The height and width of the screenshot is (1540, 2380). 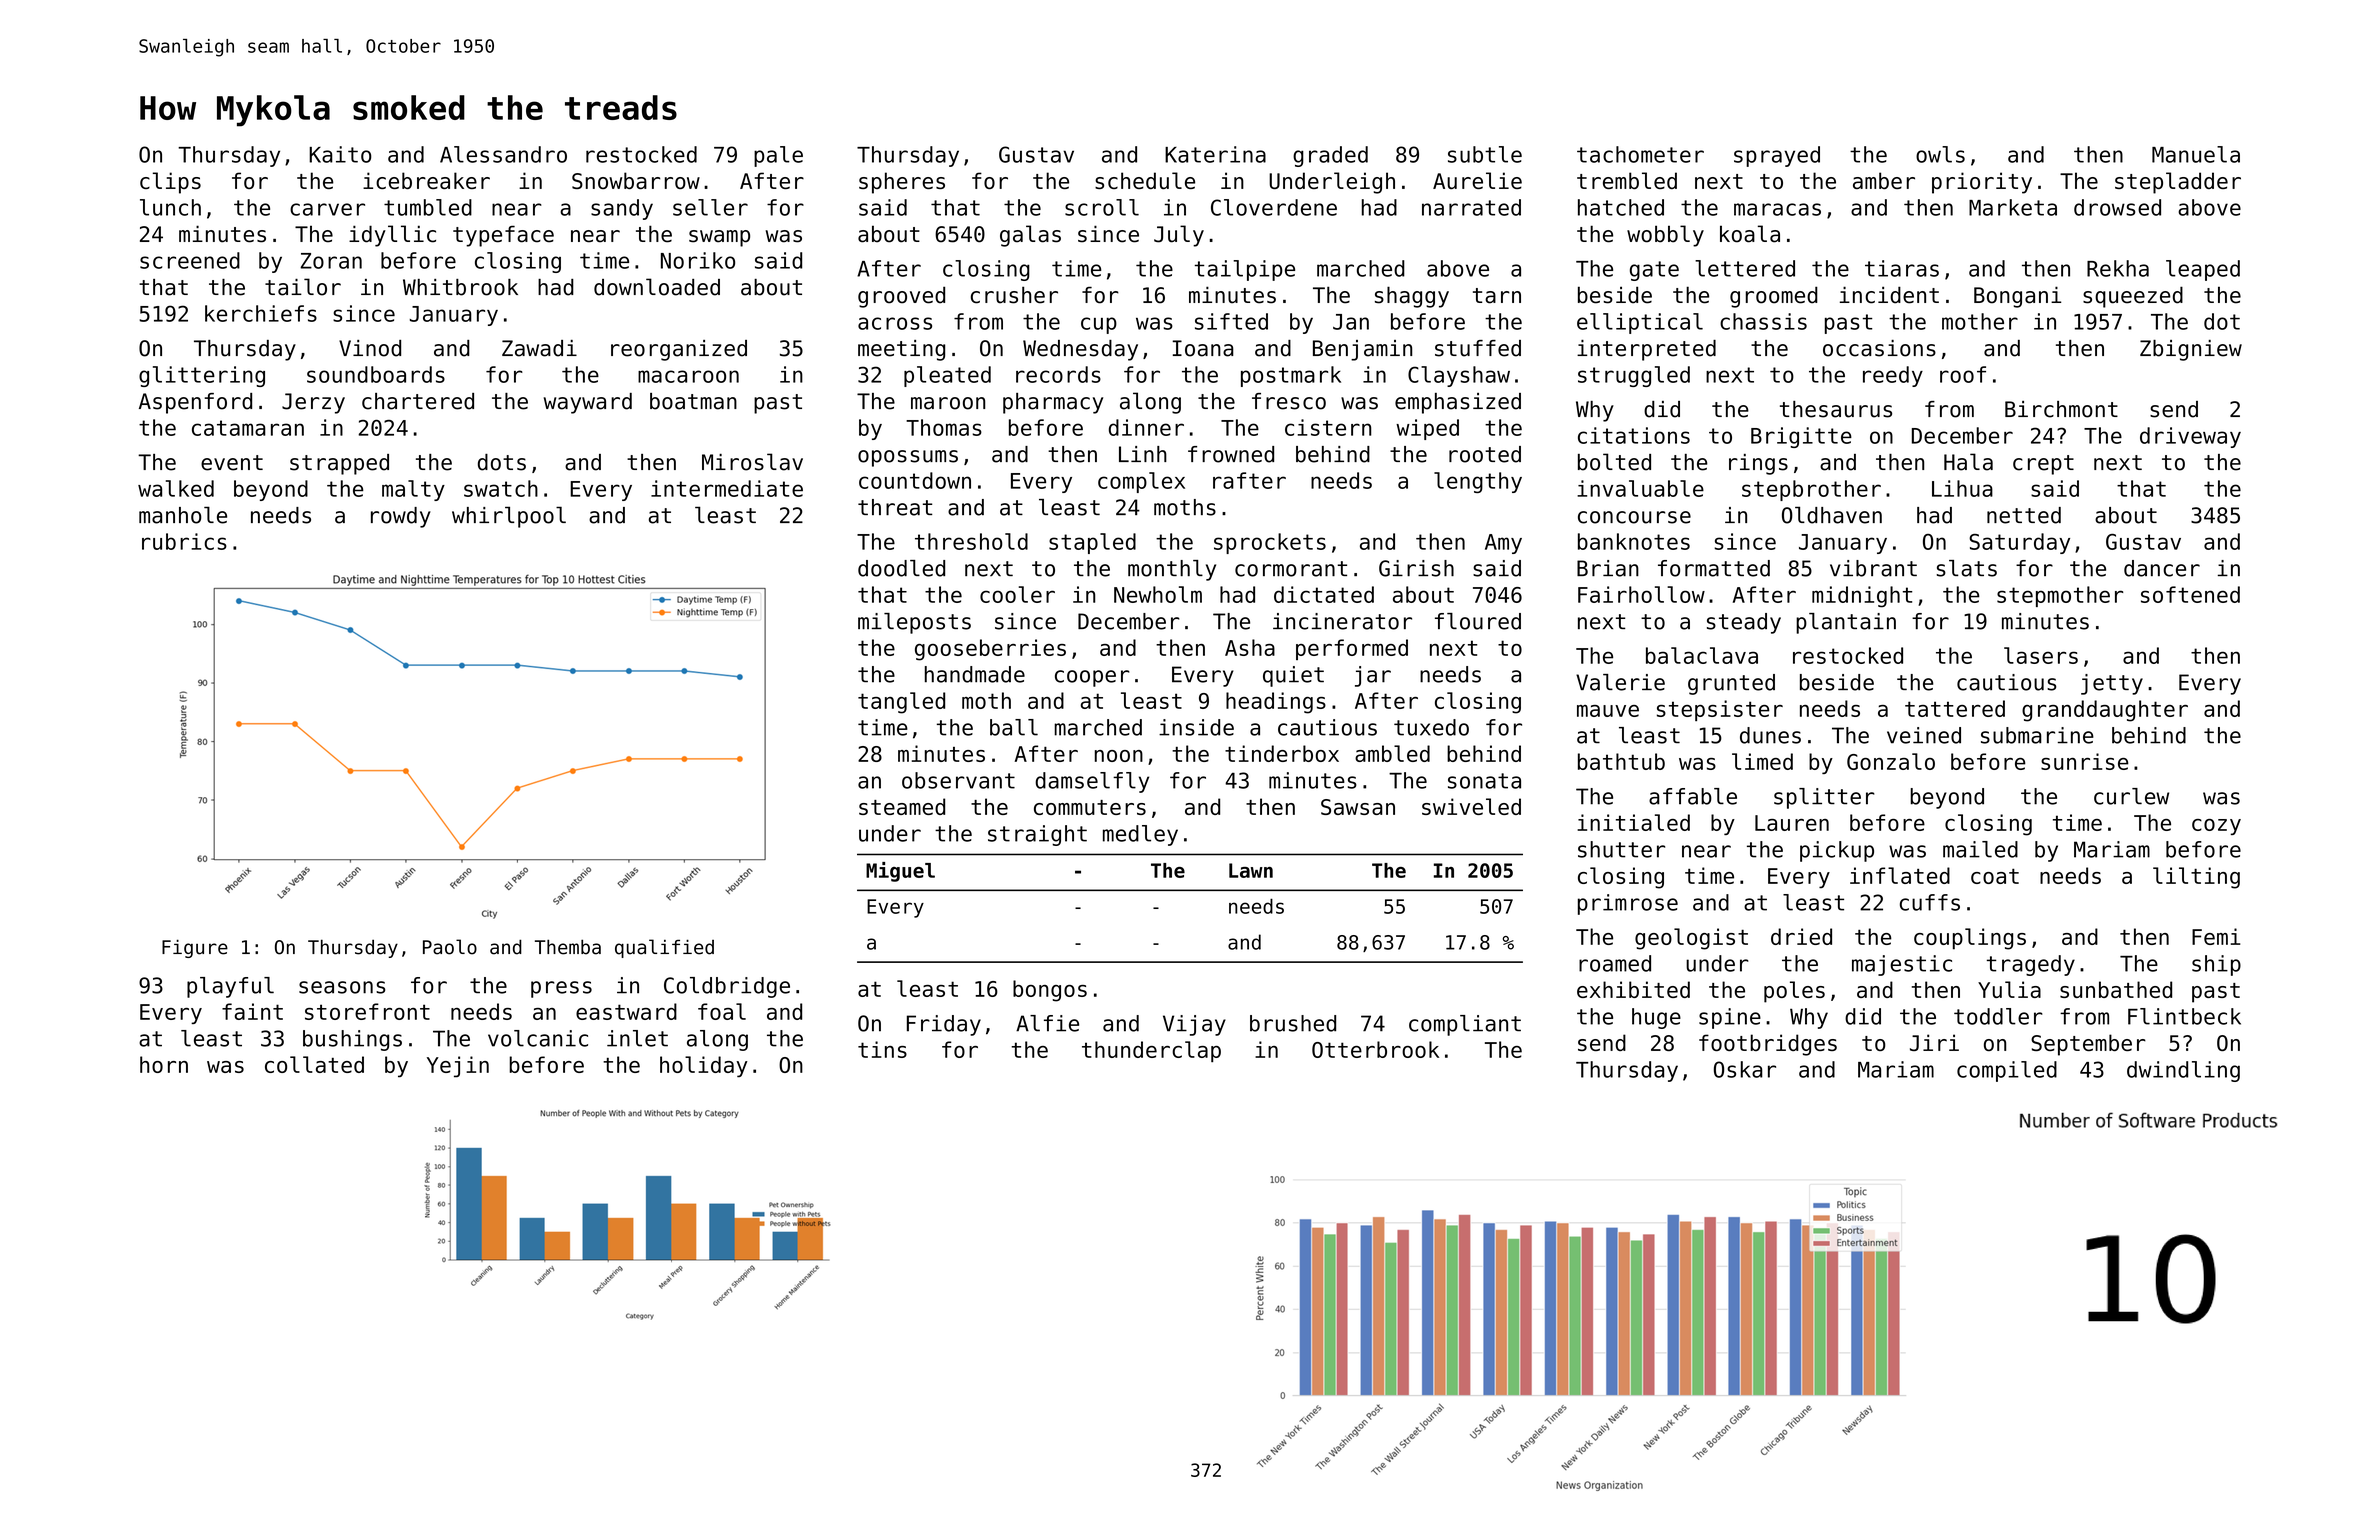 What do you see at coordinates (1777, 156) in the screenshot?
I see `sprayed` at bounding box center [1777, 156].
